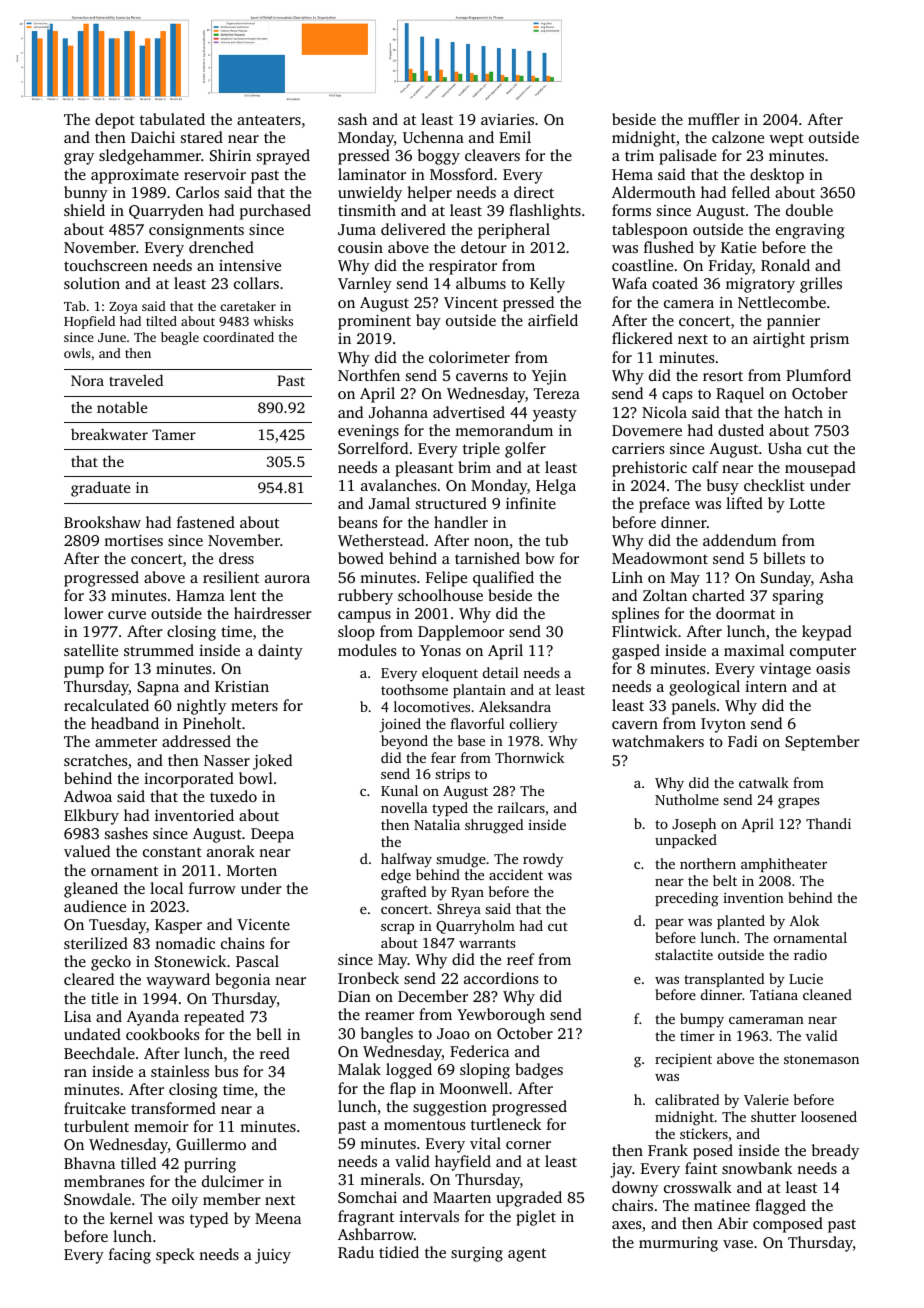 The image size is (924, 1308). I want to click on advertised, so click(469, 412).
